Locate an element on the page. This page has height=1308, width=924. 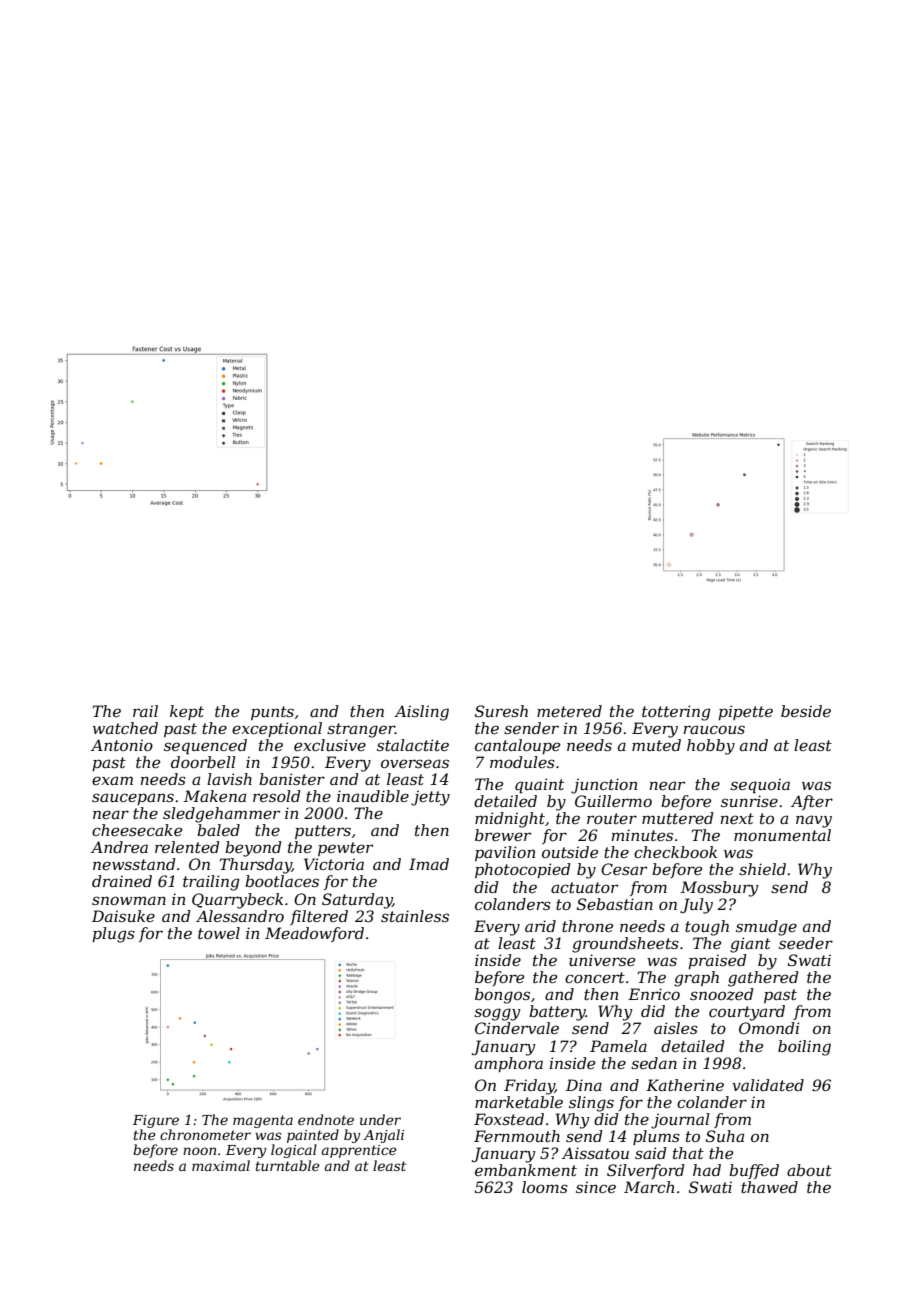
under is located at coordinates (380, 1119).
